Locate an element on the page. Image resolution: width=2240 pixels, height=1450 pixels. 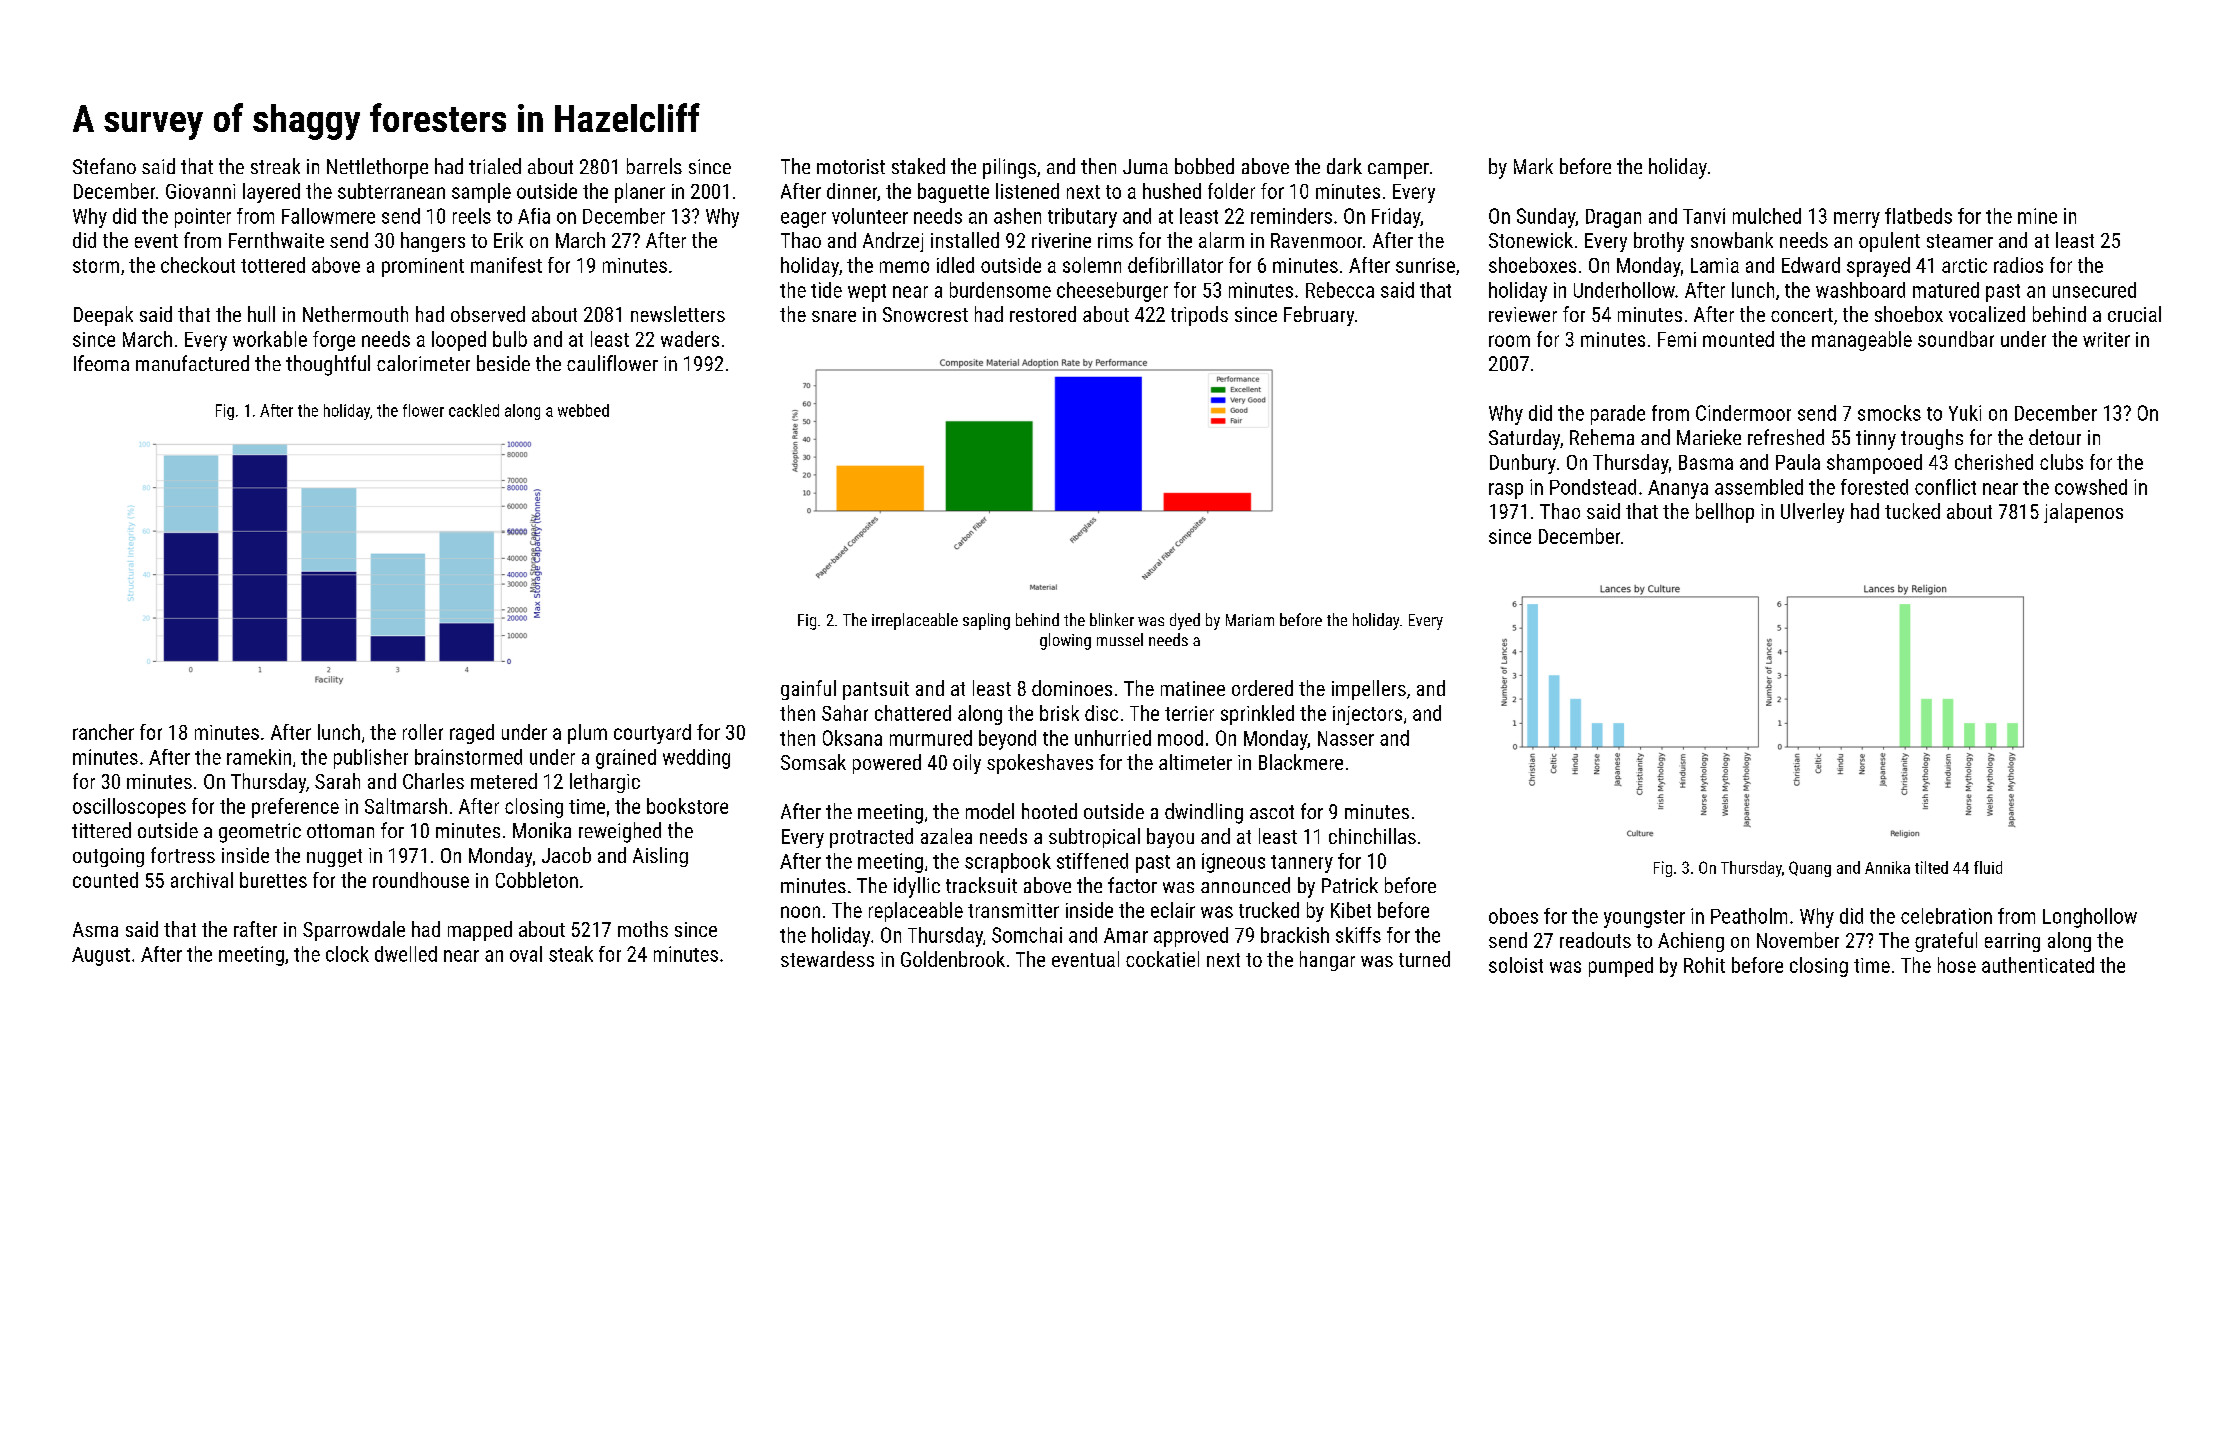
webbed is located at coordinates (583, 410).
